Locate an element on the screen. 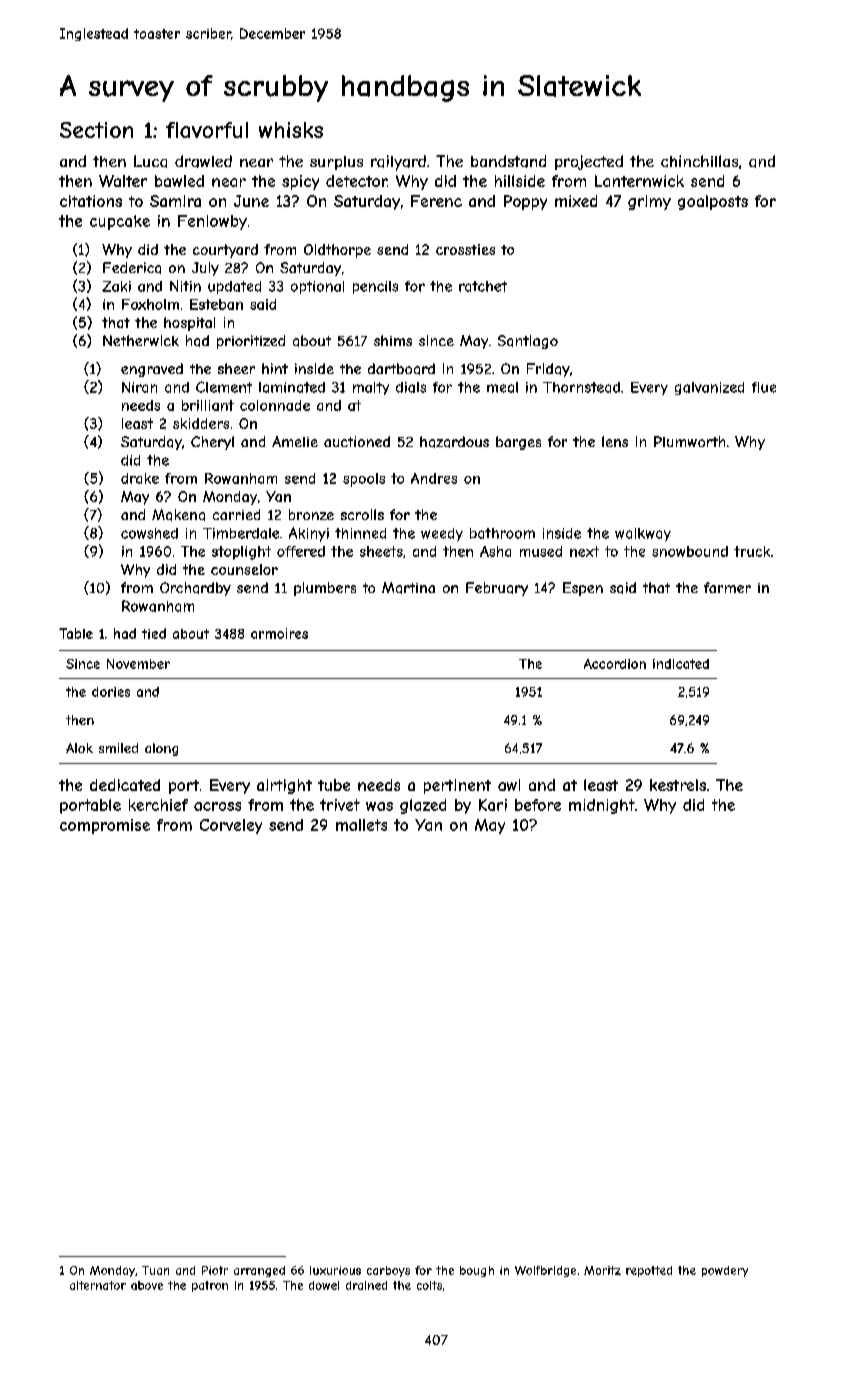  Accordion is located at coordinates (615, 664).
